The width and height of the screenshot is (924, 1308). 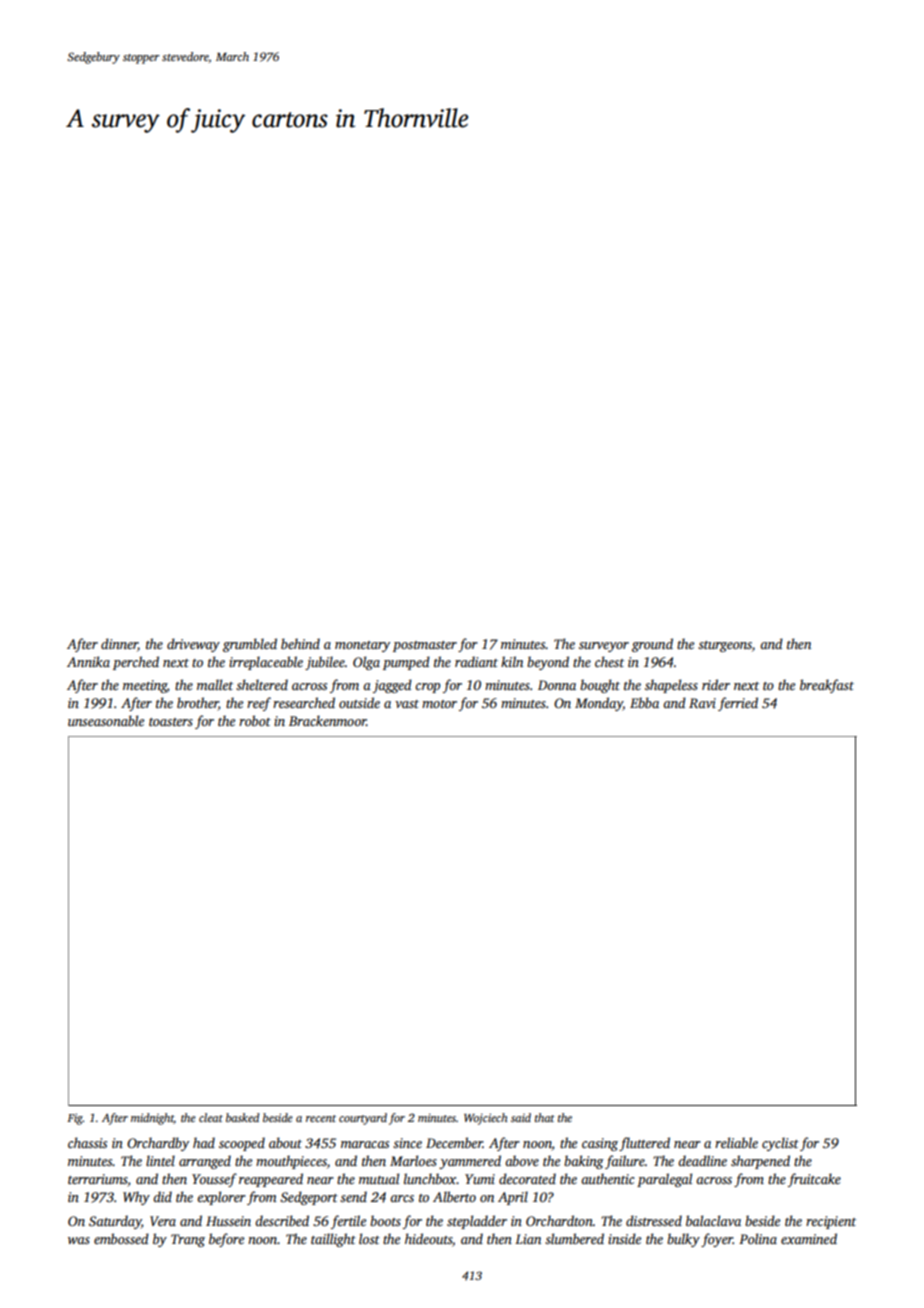 I want to click on dinner, so click(x=119, y=644).
